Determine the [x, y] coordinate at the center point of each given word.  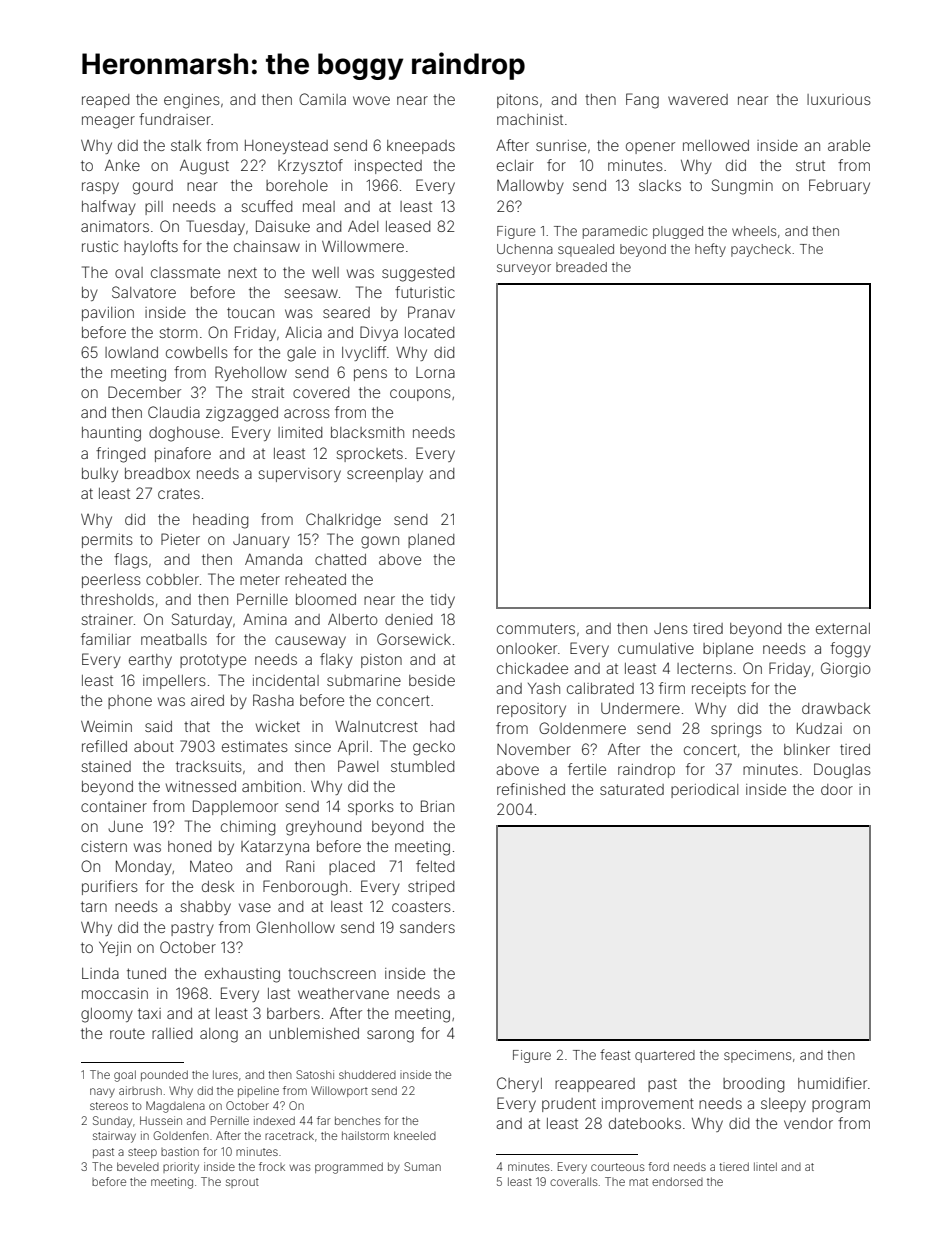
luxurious [839, 99]
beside [432, 680]
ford [658, 1166]
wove [371, 100]
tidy [442, 601]
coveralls [574, 1181]
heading [220, 521]
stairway [114, 1137]
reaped [105, 101]
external [843, 628]
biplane [728, 650]
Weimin [106, 726]
